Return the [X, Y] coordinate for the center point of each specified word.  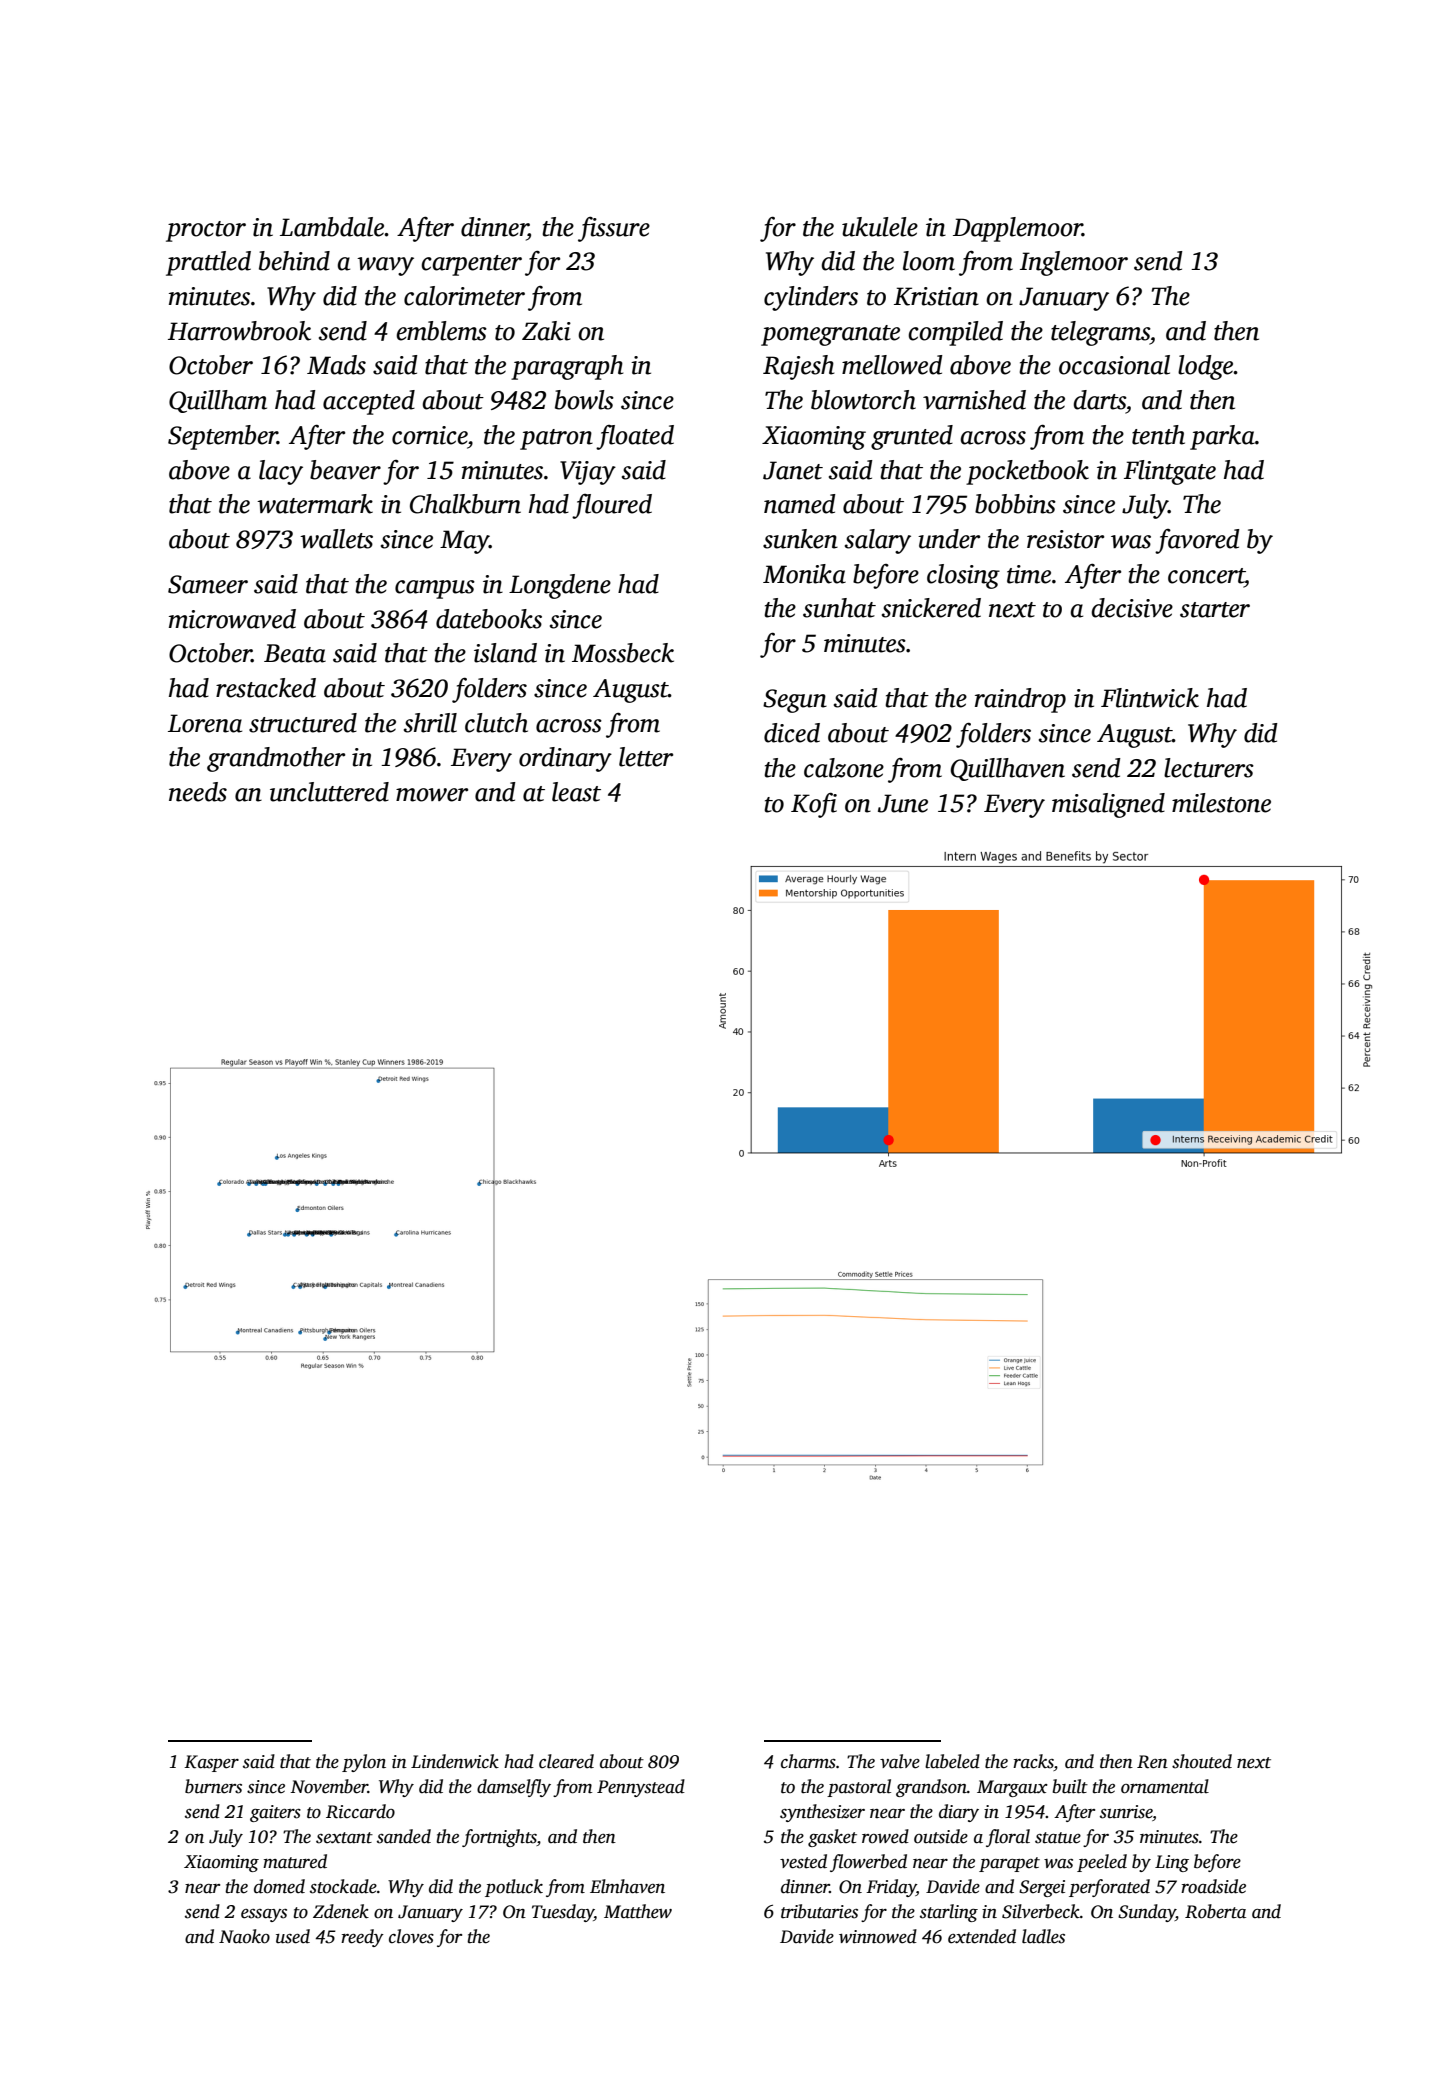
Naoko [244, 1936]
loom [929, 261]
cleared [566, 1761]
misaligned [1108, 805]
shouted [1202, 1761]
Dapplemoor [1017, 229]
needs [198, 792]
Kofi [814, 805]
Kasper [211, 1763]
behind [294, 261]
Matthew [638, 1911]
